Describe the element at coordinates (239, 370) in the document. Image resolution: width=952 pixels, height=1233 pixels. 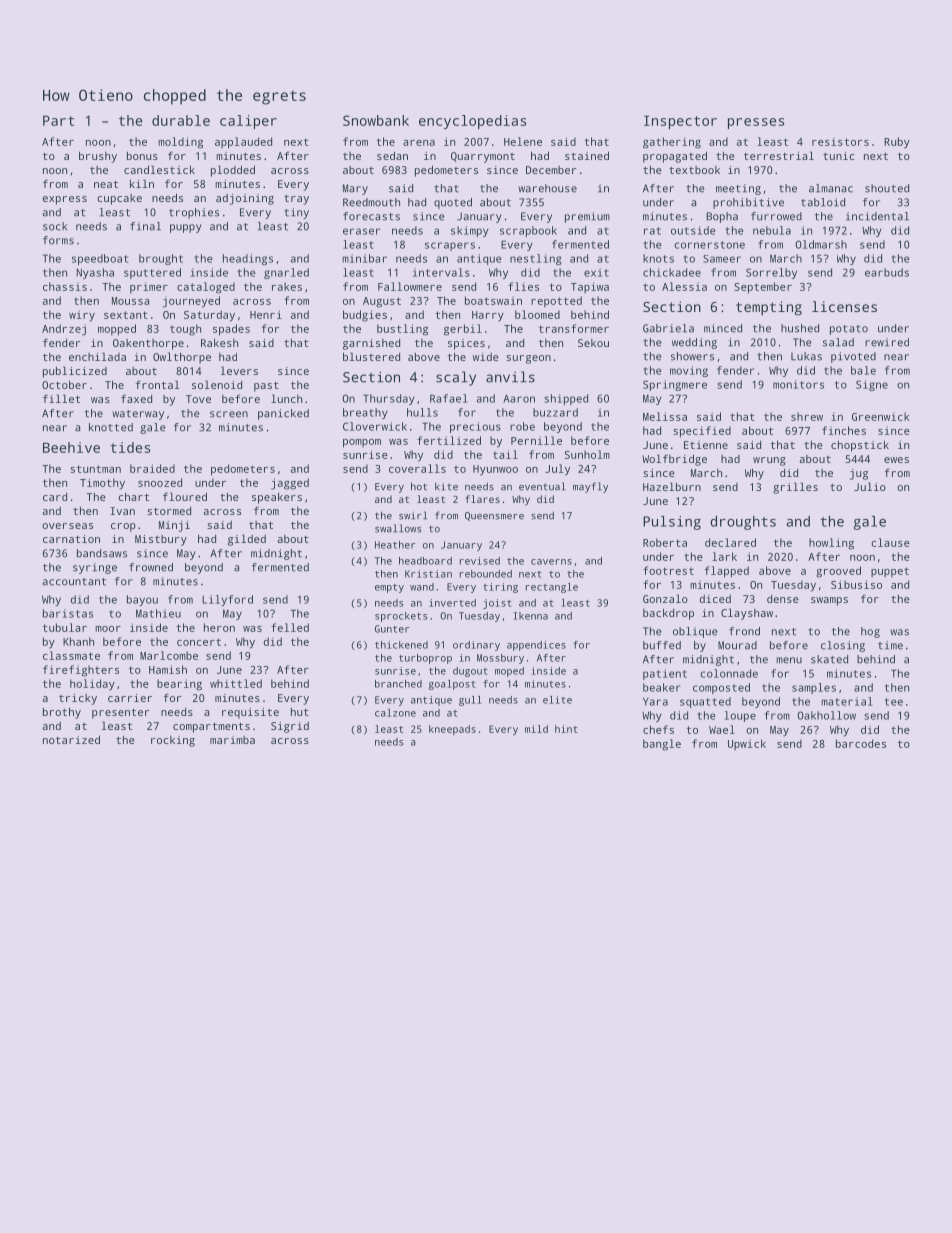
I see `levers` at that location.
